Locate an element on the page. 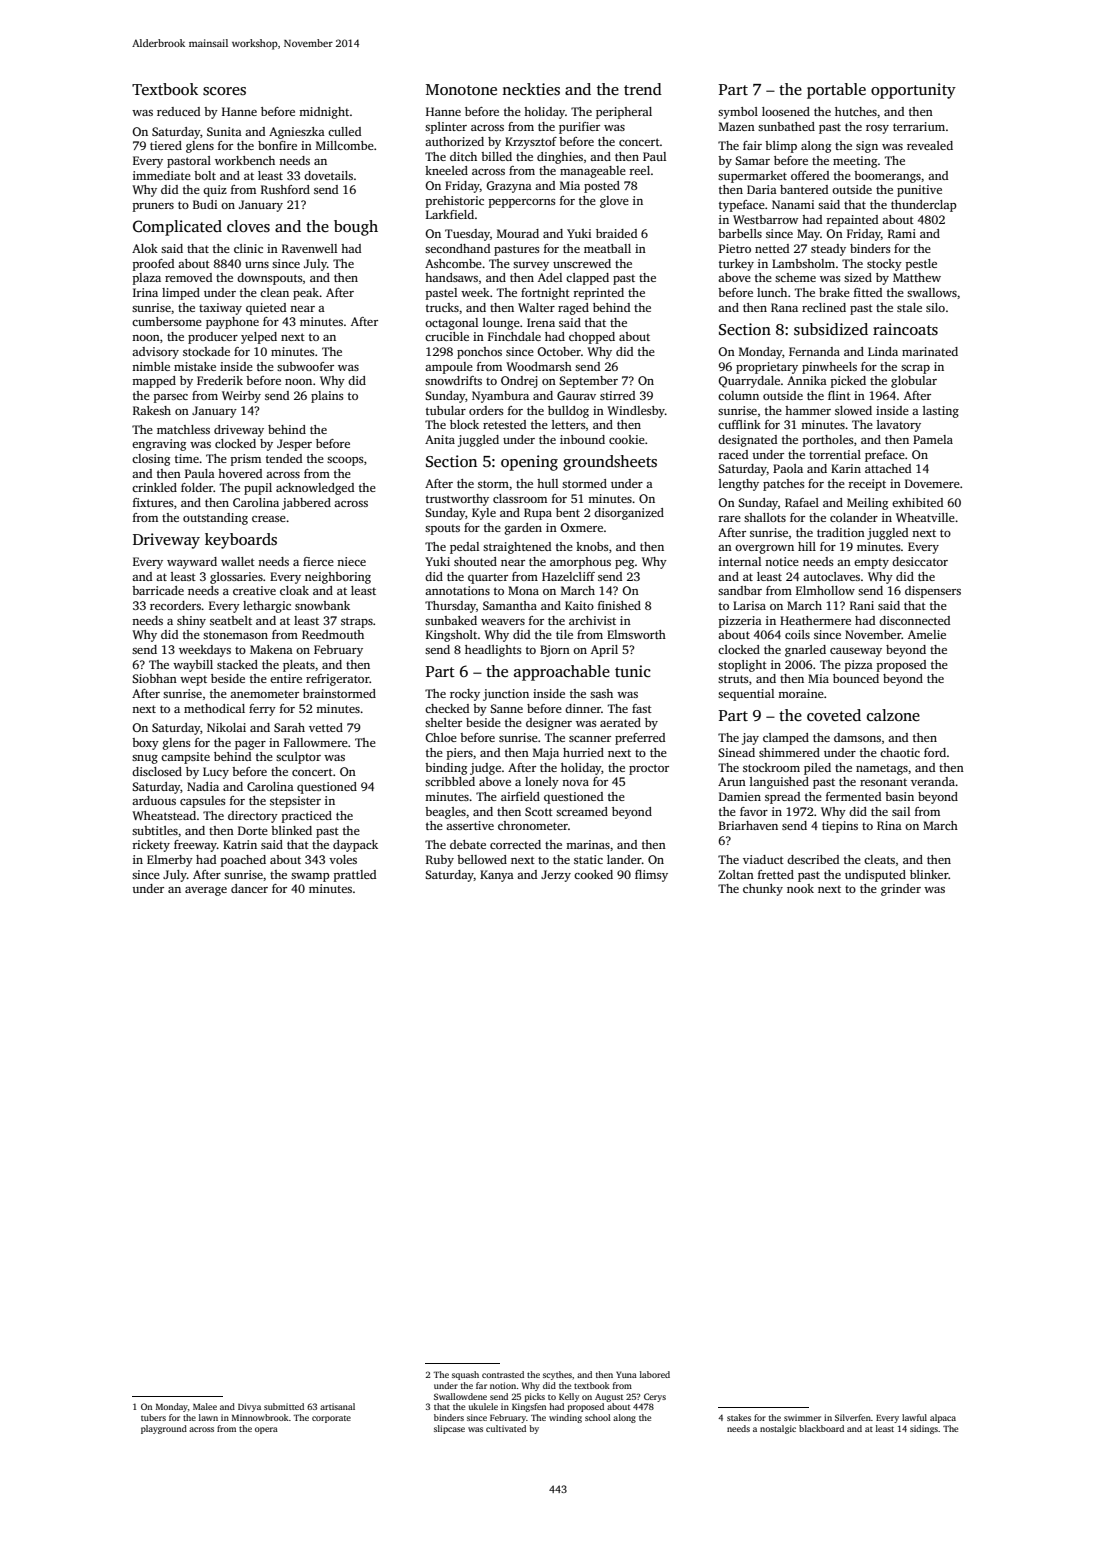  opera is located at coordinates (266, 1430).
